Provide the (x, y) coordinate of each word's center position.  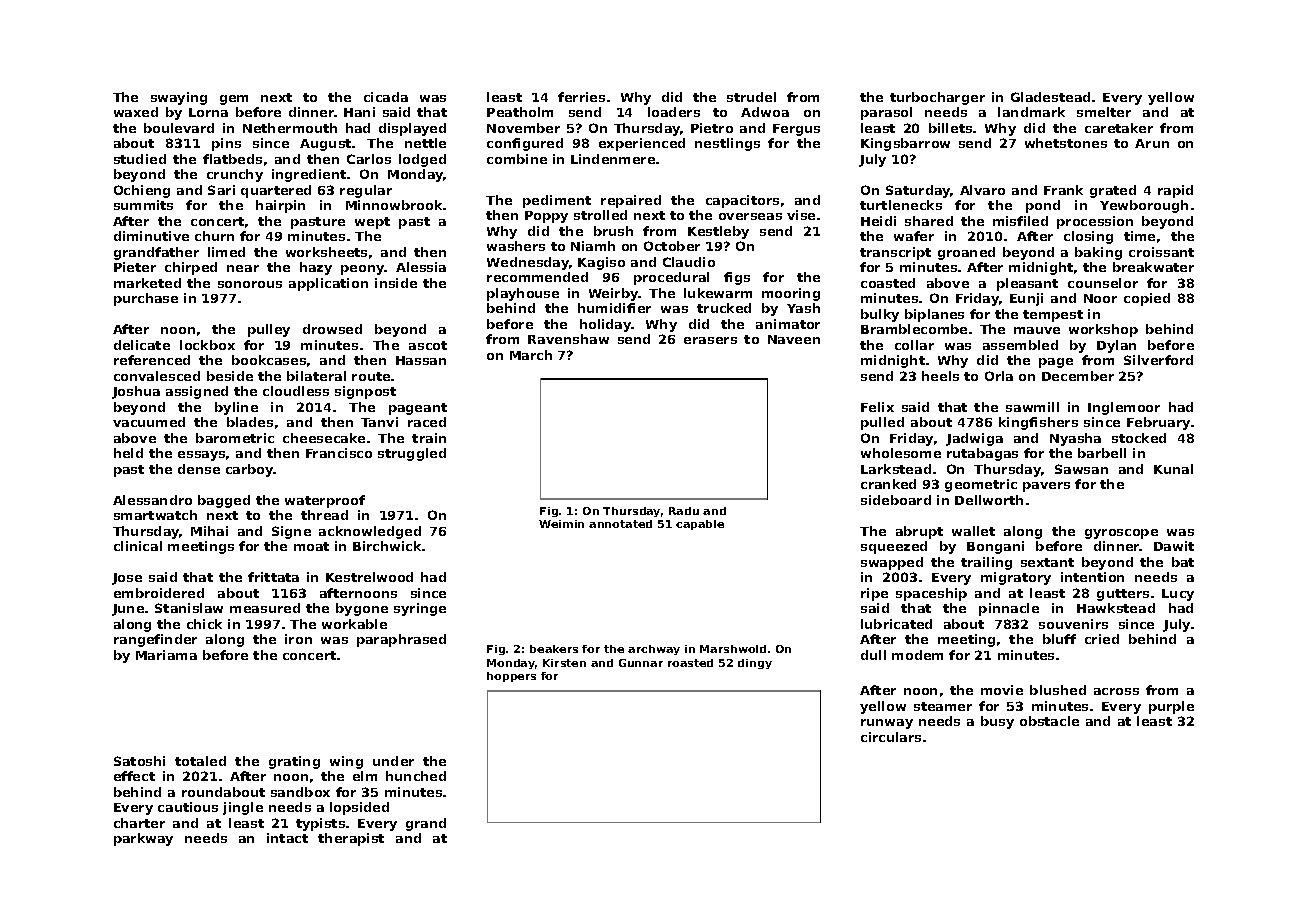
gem (234, 100)
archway (654, 650)
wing (346, 762)
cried (1102, 639)
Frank (1063, 190)
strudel (751, 97)
